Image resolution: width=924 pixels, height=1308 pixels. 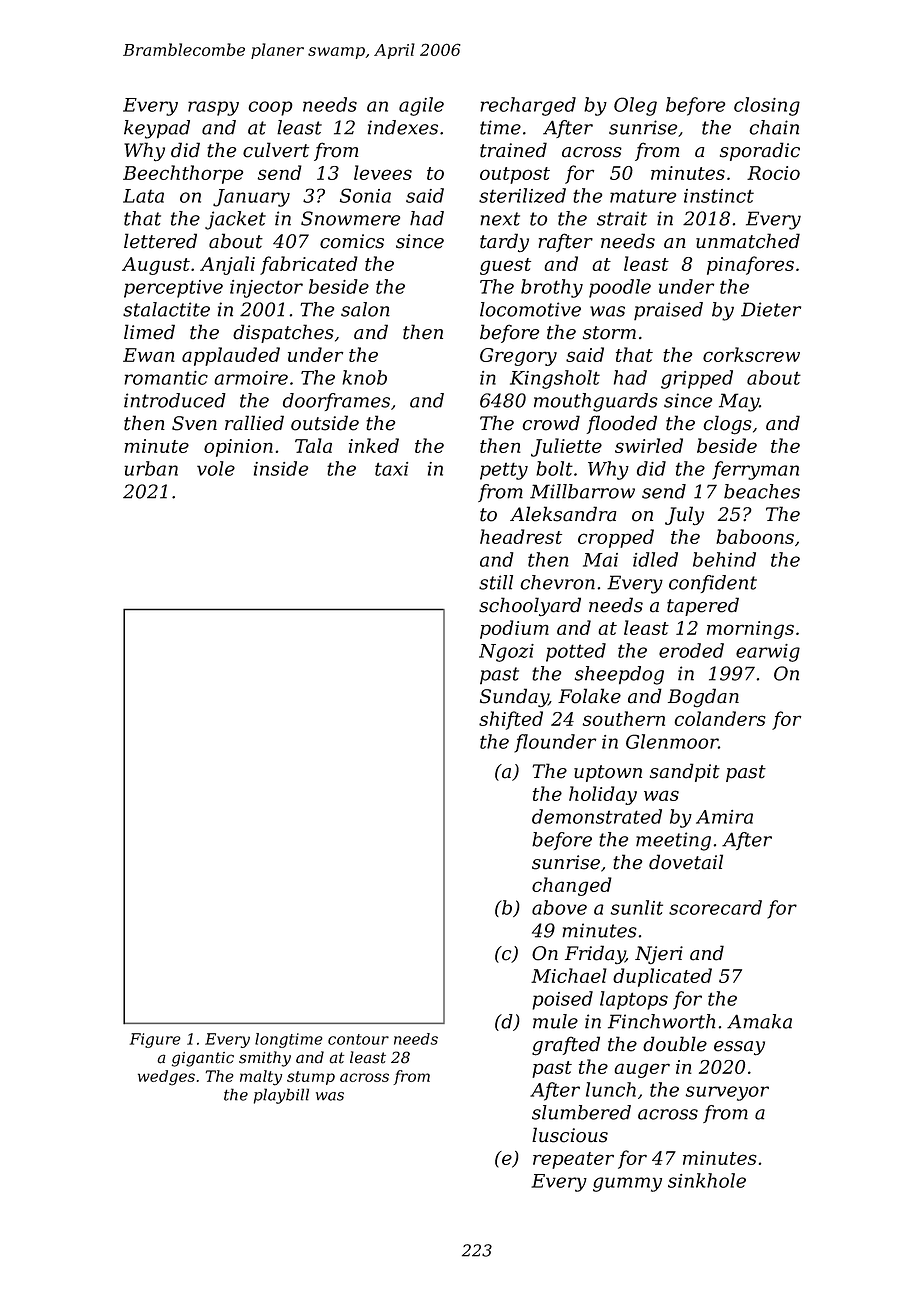 I want to click on knob, so click(x=364, y=377).
